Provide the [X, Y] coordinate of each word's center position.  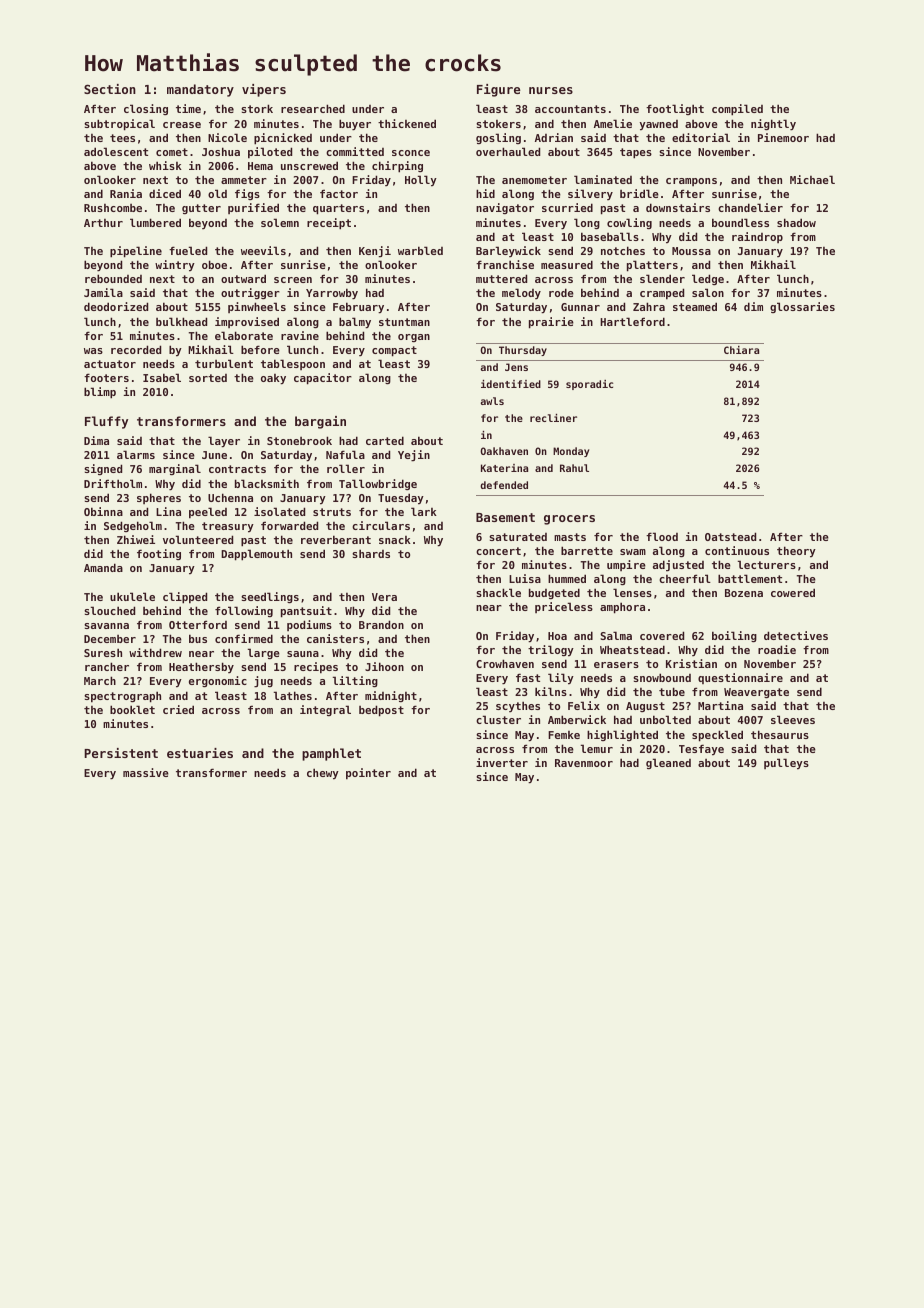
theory [796, 552]
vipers [264, 90]
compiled [737, 110]
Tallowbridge [378, 484]
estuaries [200, 753]
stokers [498, 124]
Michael [812, 179]
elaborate [244, 335]
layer [224, 441]
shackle [498, 592]
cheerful [685, 578]
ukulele [132, 596]
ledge [708, 279]
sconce [411, 153]
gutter [201, 209]
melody [521, 293]
